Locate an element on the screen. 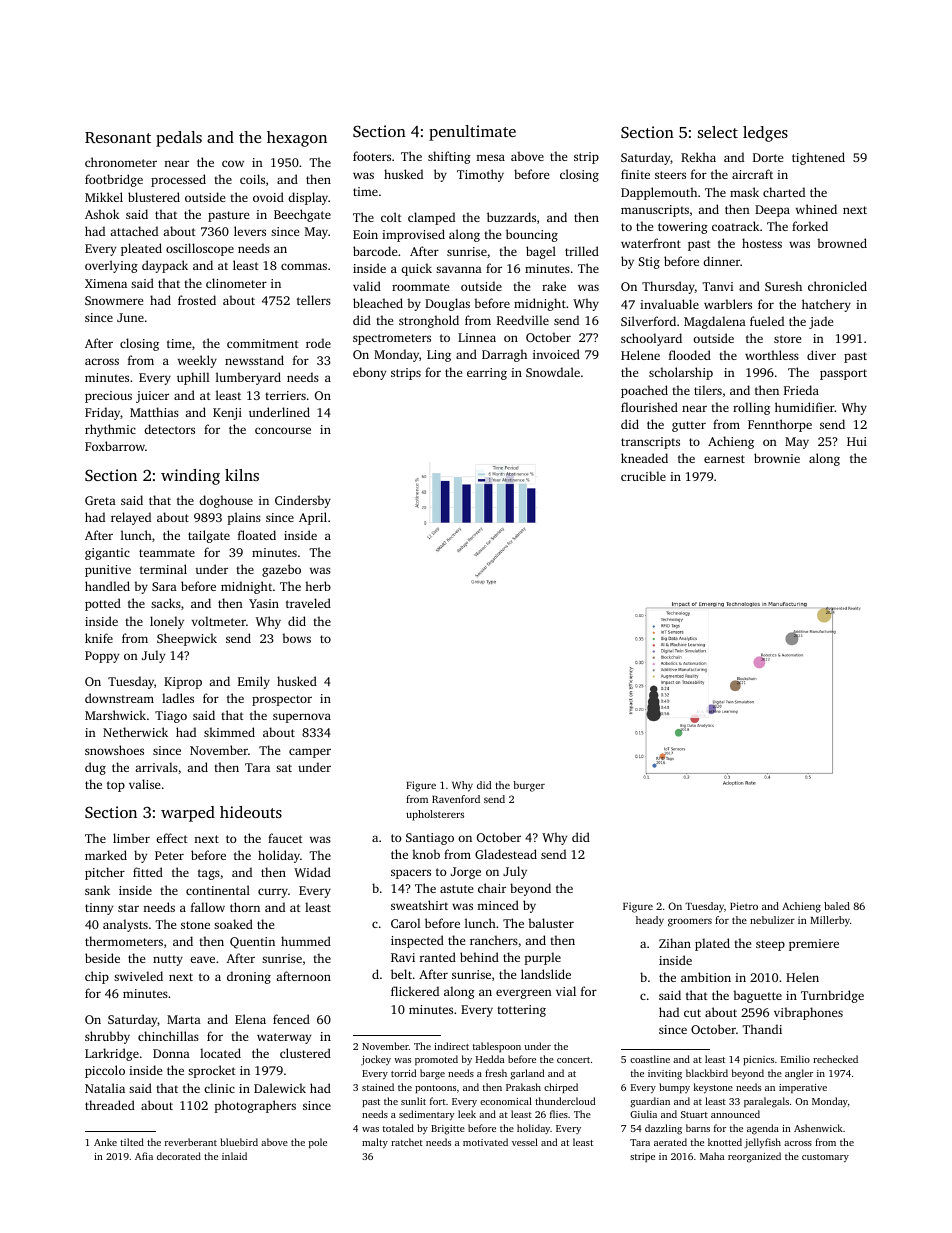  Poppy is located at coordinates (102, 657).
